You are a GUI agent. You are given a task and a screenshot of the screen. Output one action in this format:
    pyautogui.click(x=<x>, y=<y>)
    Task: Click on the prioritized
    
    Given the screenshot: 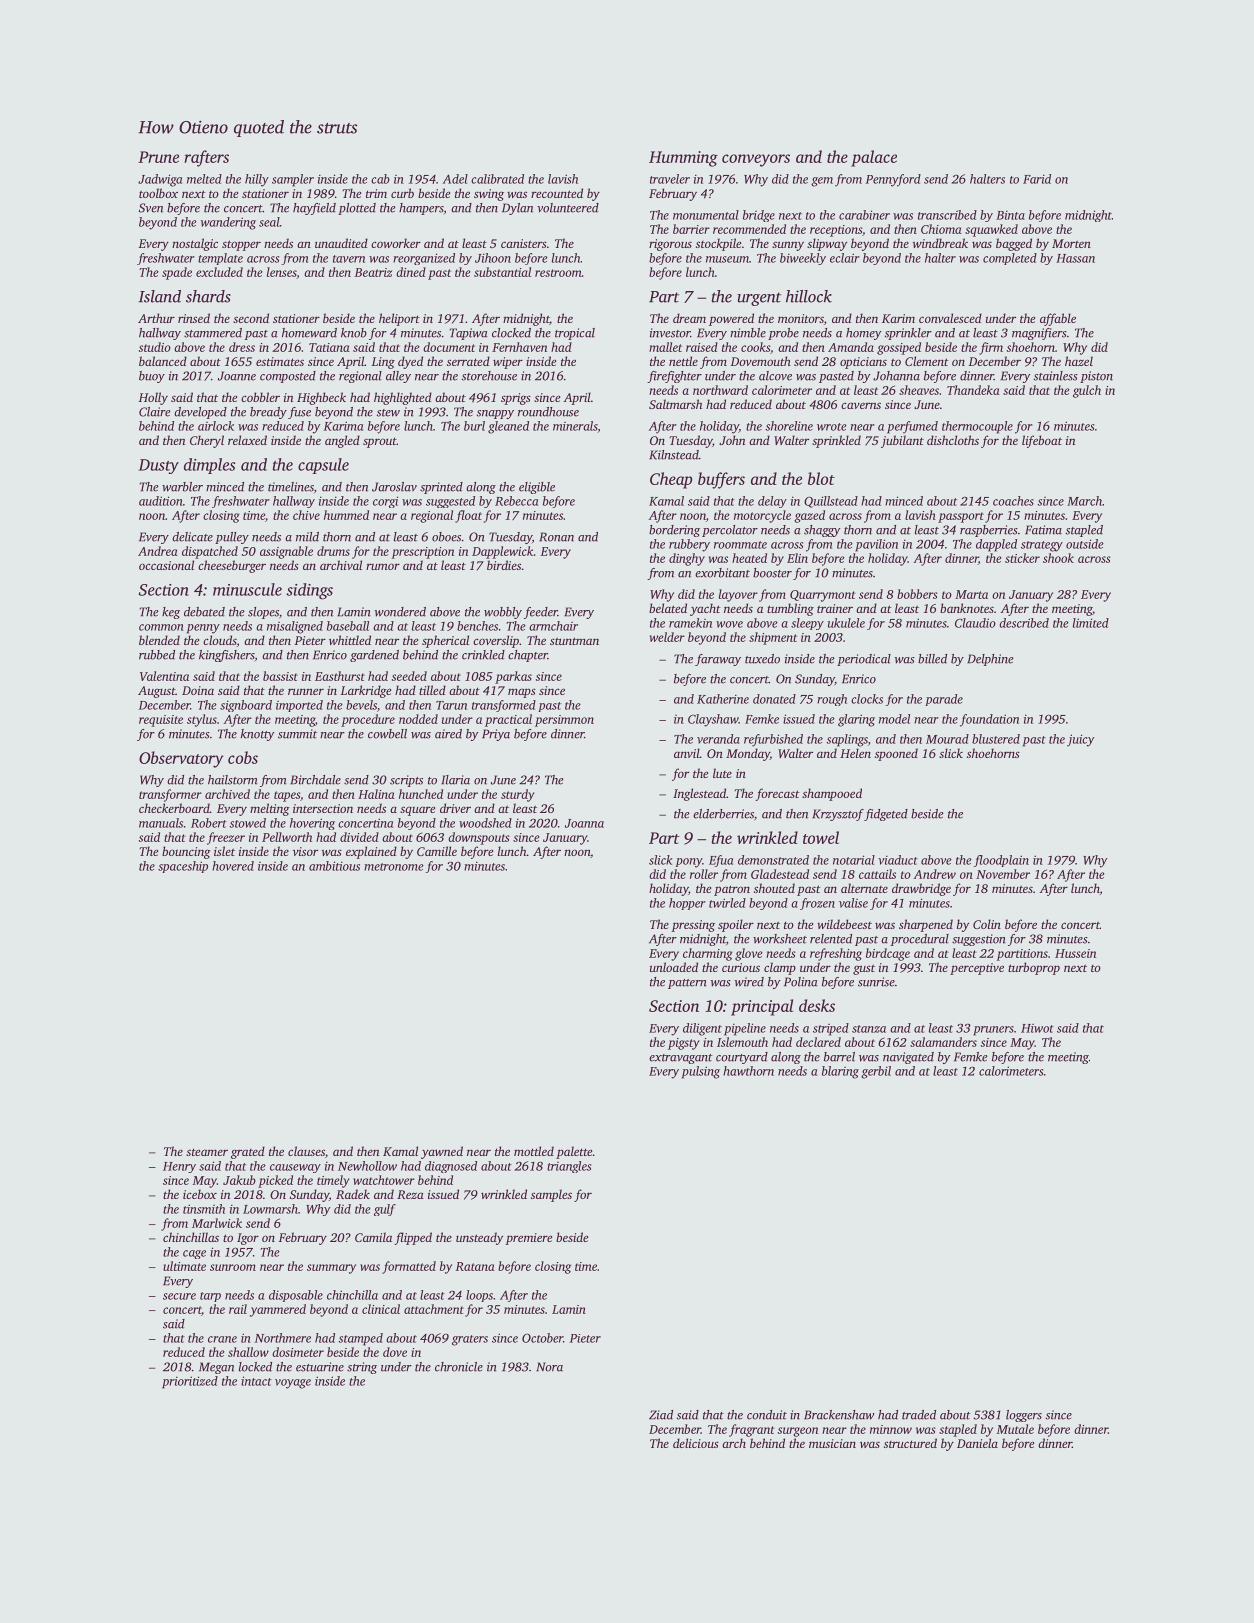 What is the action you would take?
    pyautogui.click(x=190, y=1382)
